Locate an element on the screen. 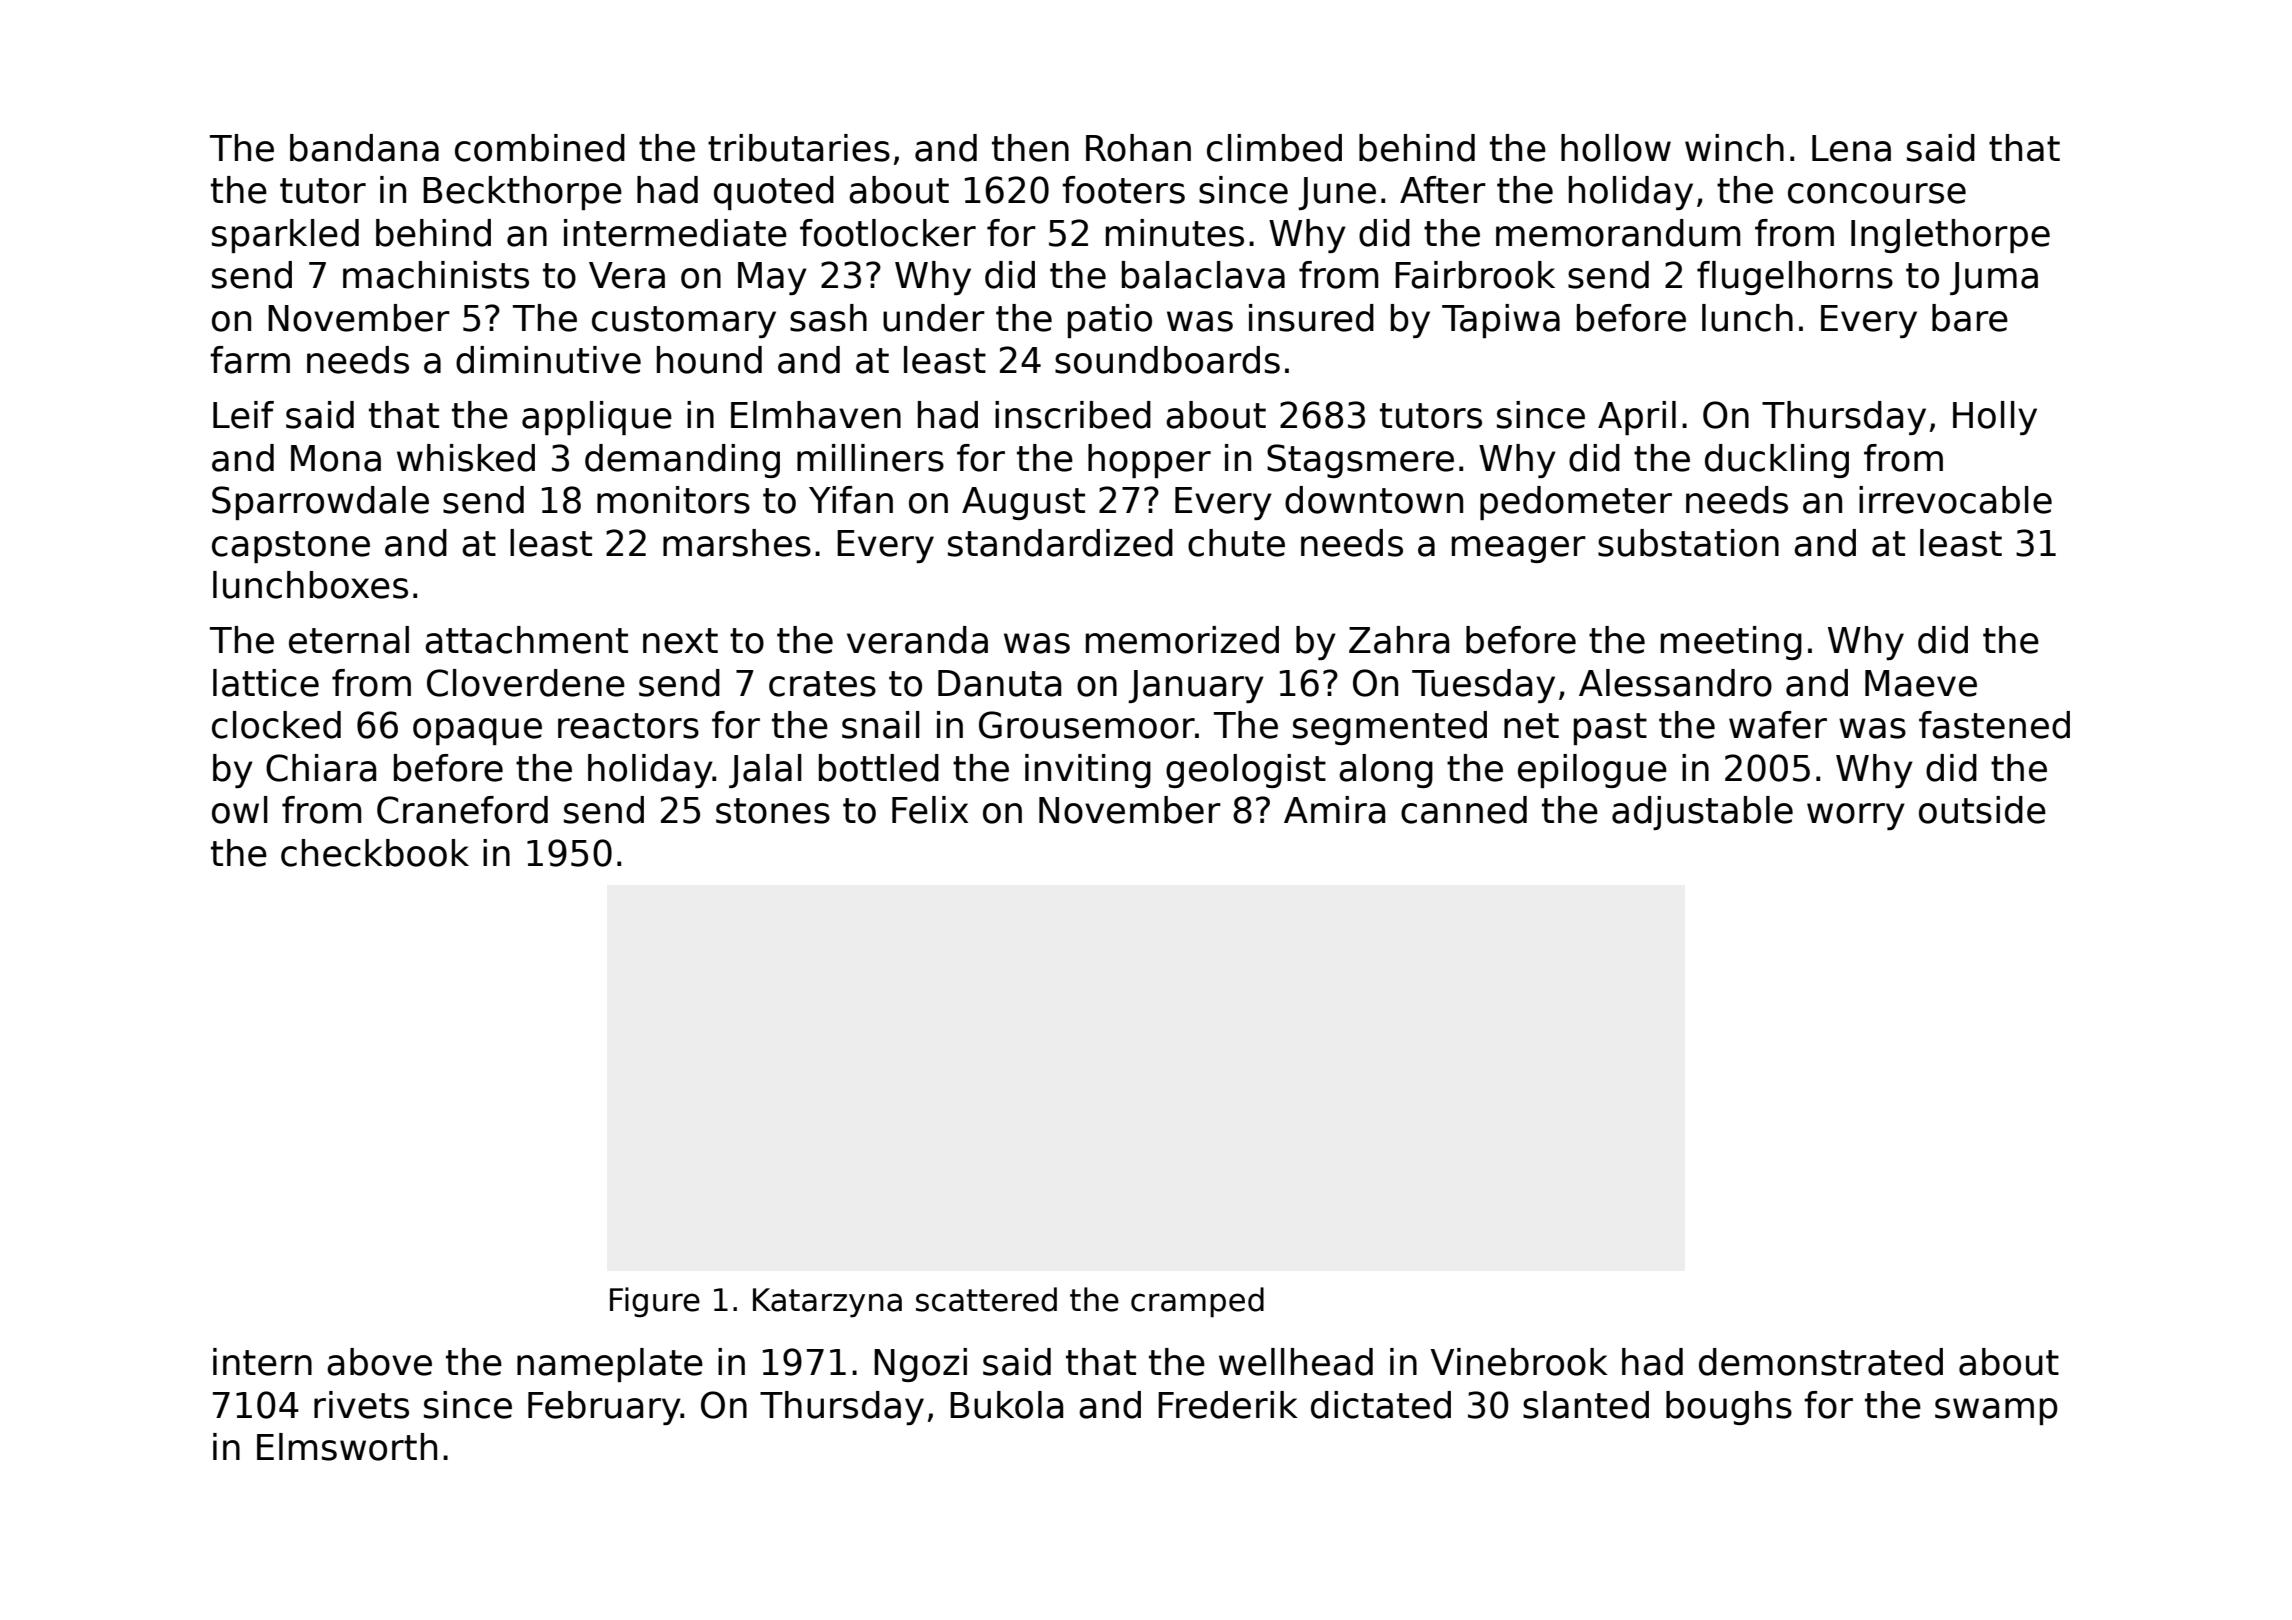 This screenshot has width=2292, height=1620. past is located at coordinates (1610, 729).
